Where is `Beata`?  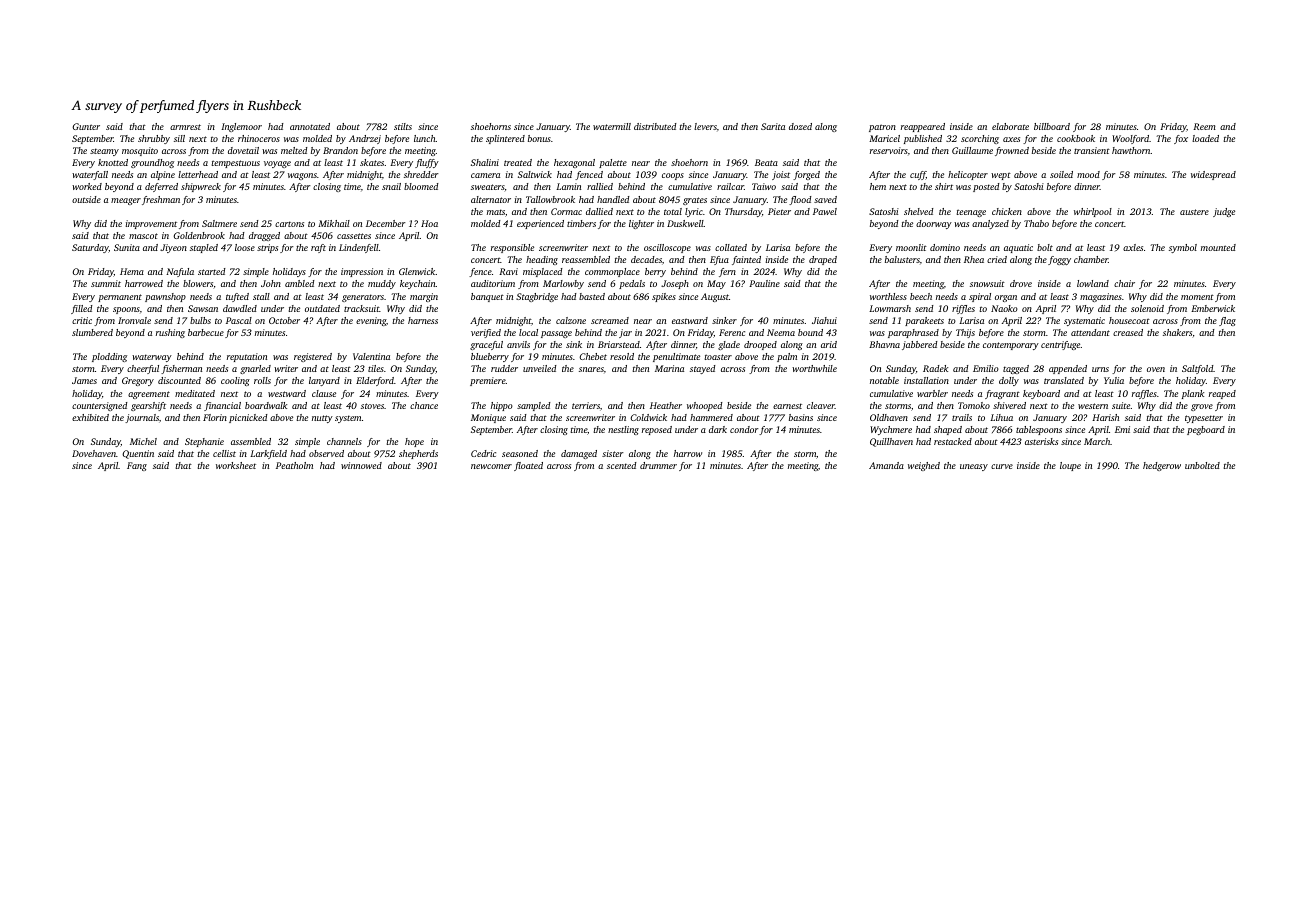
Beata is located at coordinates (766, 162).
